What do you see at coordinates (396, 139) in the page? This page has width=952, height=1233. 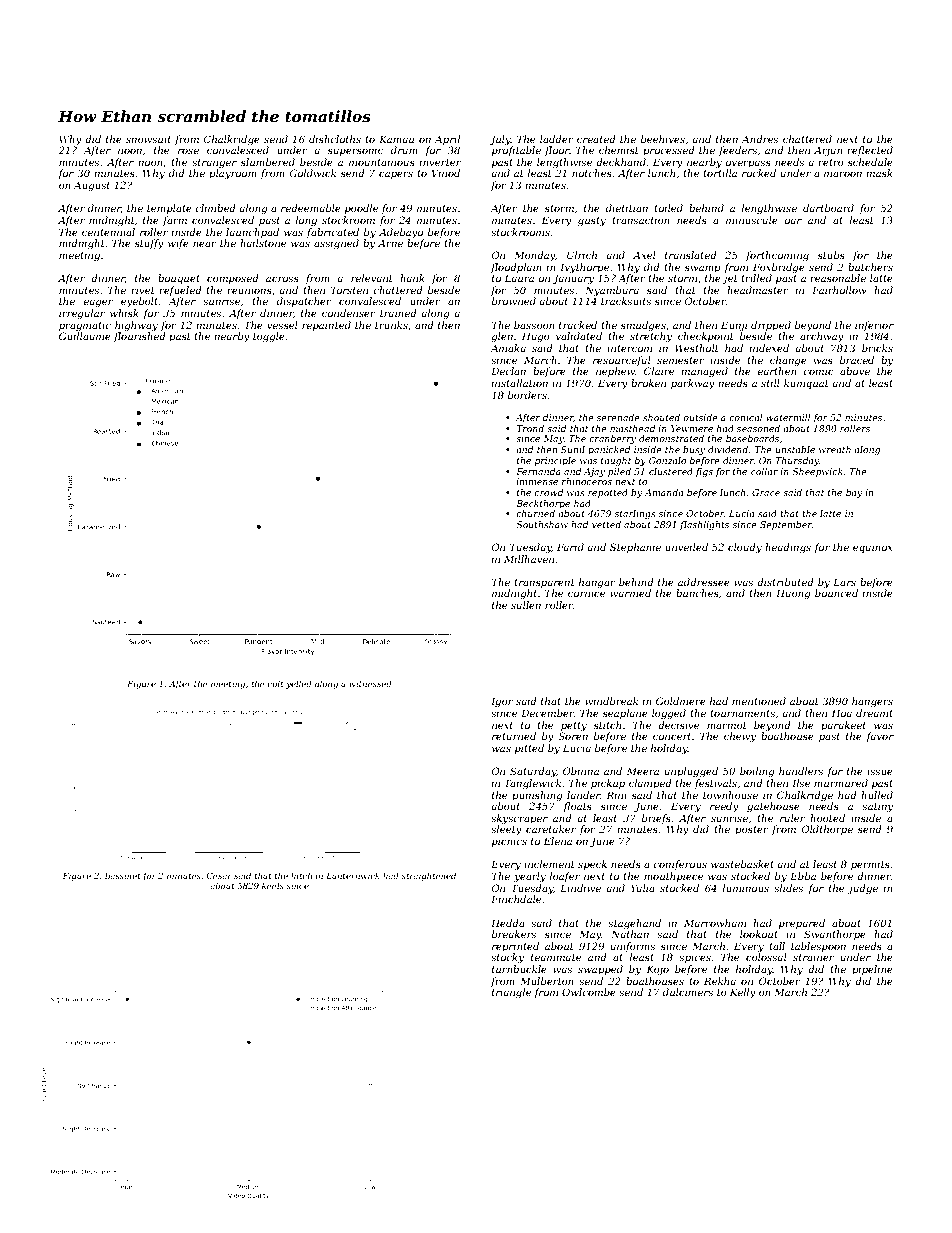 I see `Kamau` at bounding box center [396, 139].
